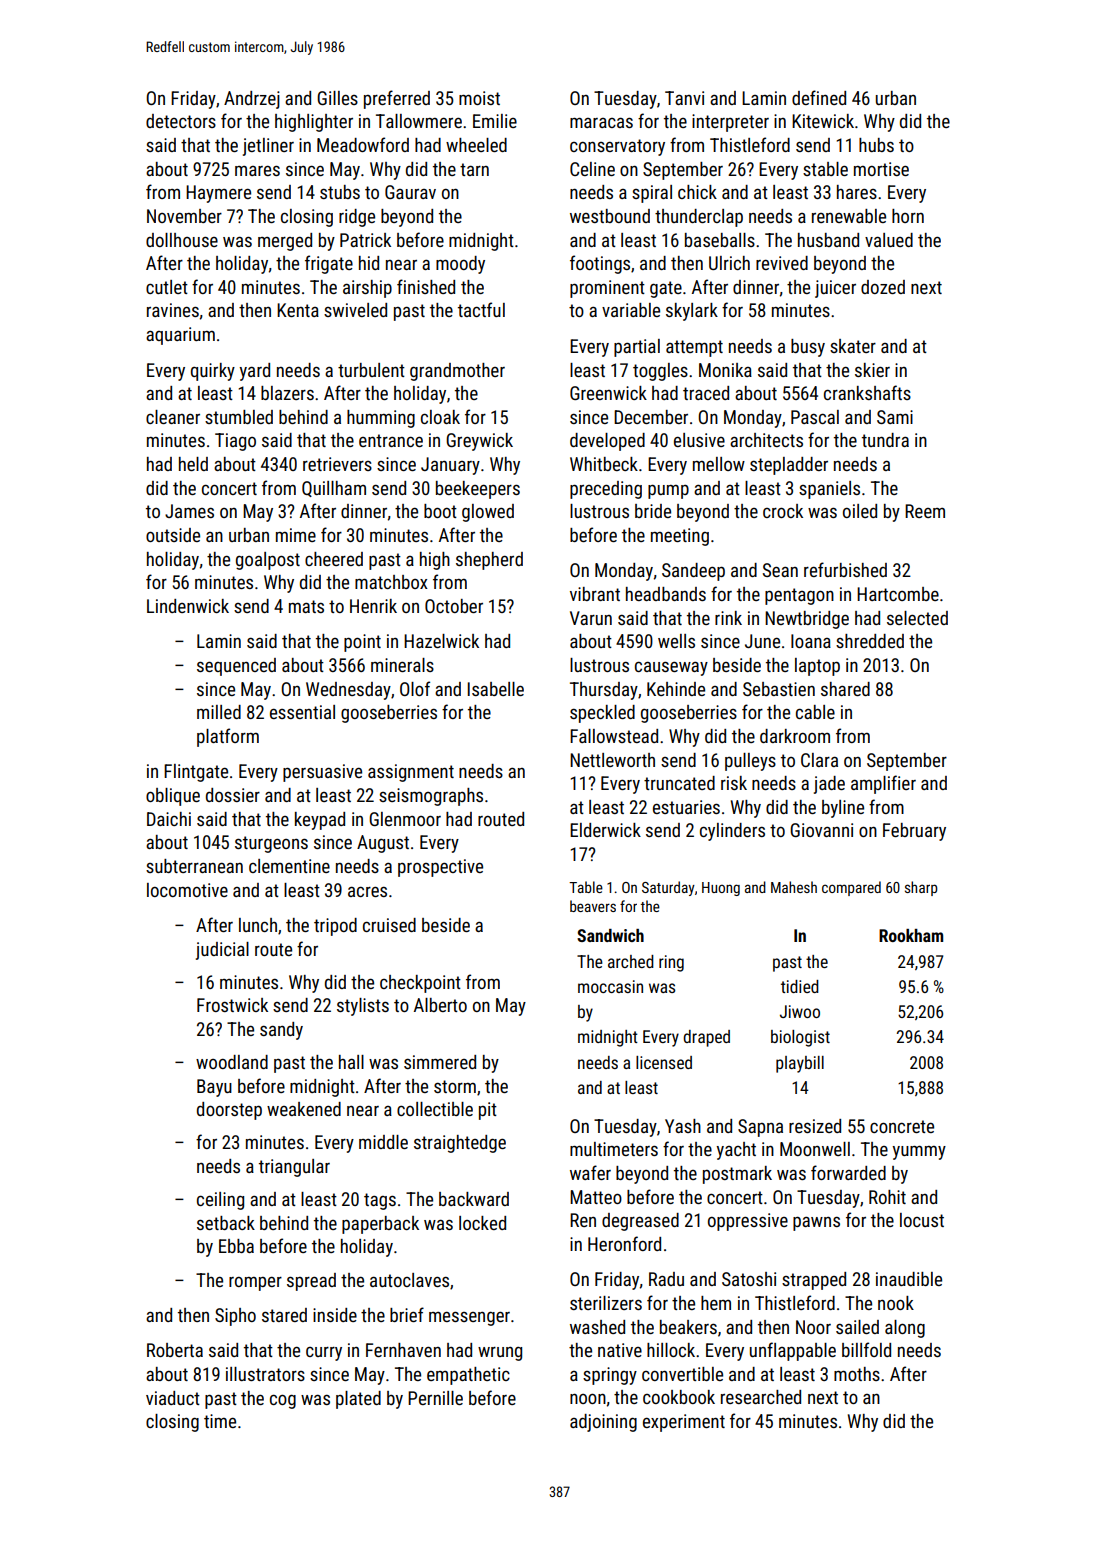  What do you see at coordinates (173, 797) in the document?
I see `oblique` at bounding box center [173, 797].
